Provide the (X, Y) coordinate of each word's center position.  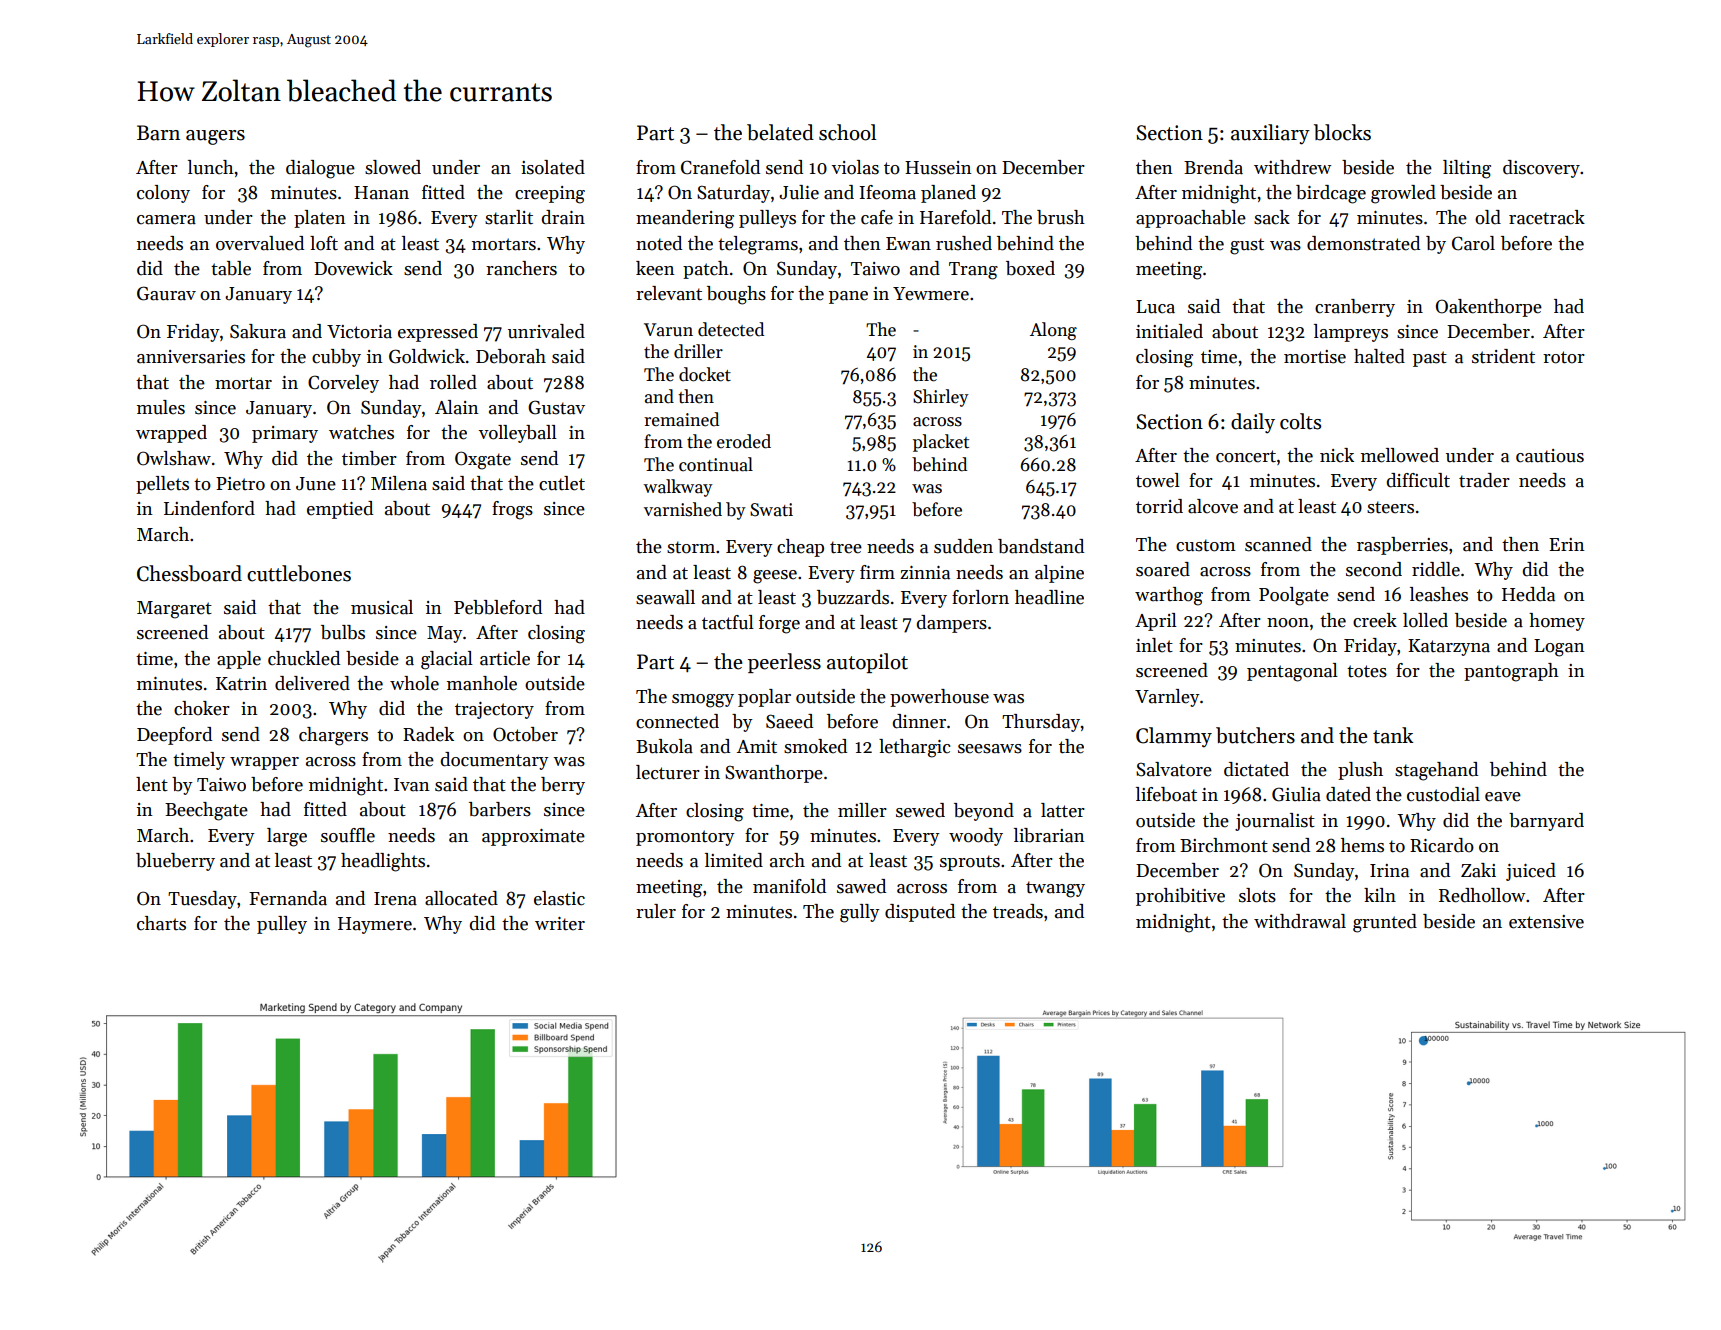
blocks (1342, 132)
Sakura (258, 331)
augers (215, 137)
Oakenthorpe (1489, 308)
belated (780, 132)
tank (1393, 735)
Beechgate (206, 811)
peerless (784, 663)
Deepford (174, 736)
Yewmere (931, 294)
